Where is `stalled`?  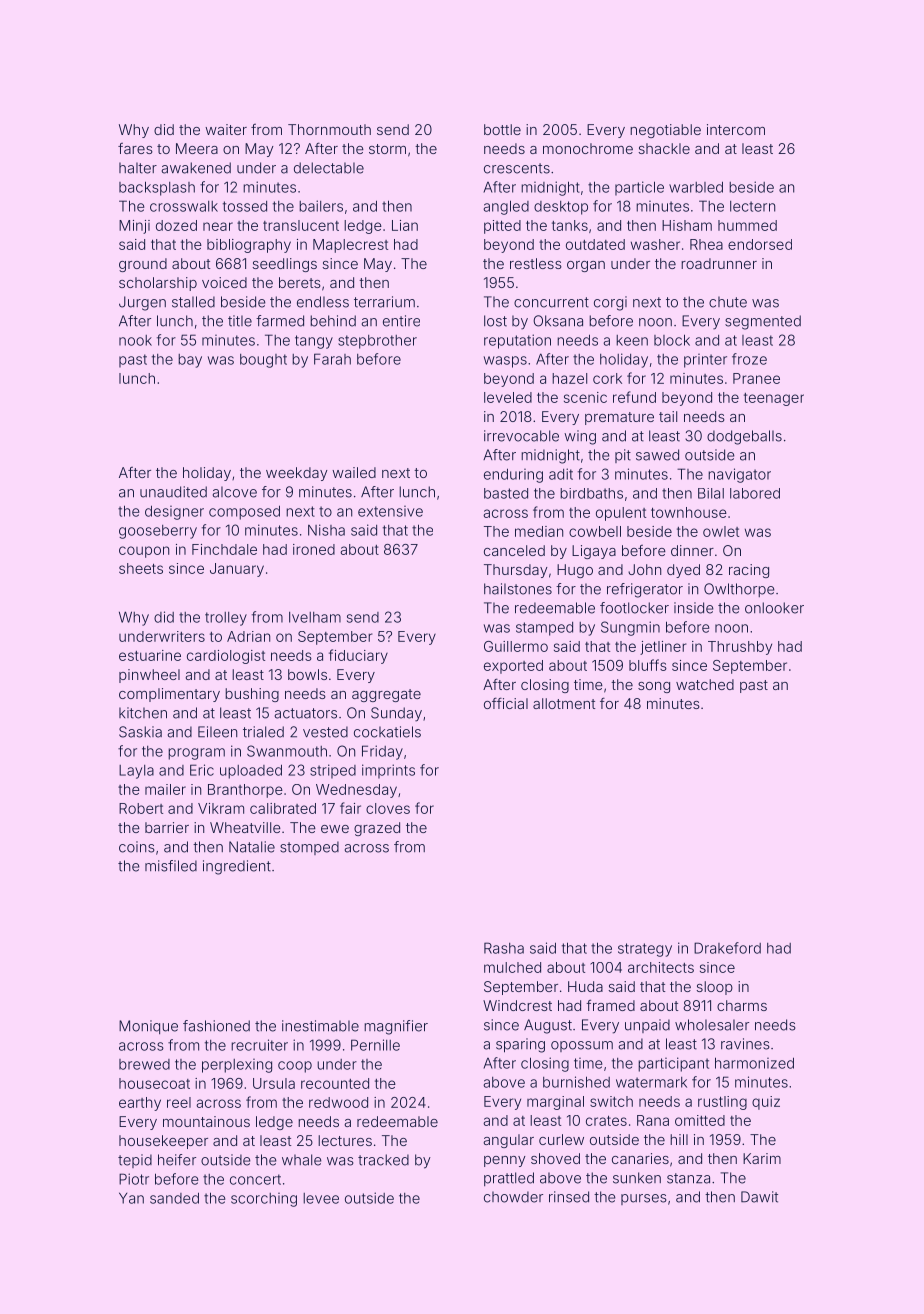 stalled is located at coordinates (193, 302).
